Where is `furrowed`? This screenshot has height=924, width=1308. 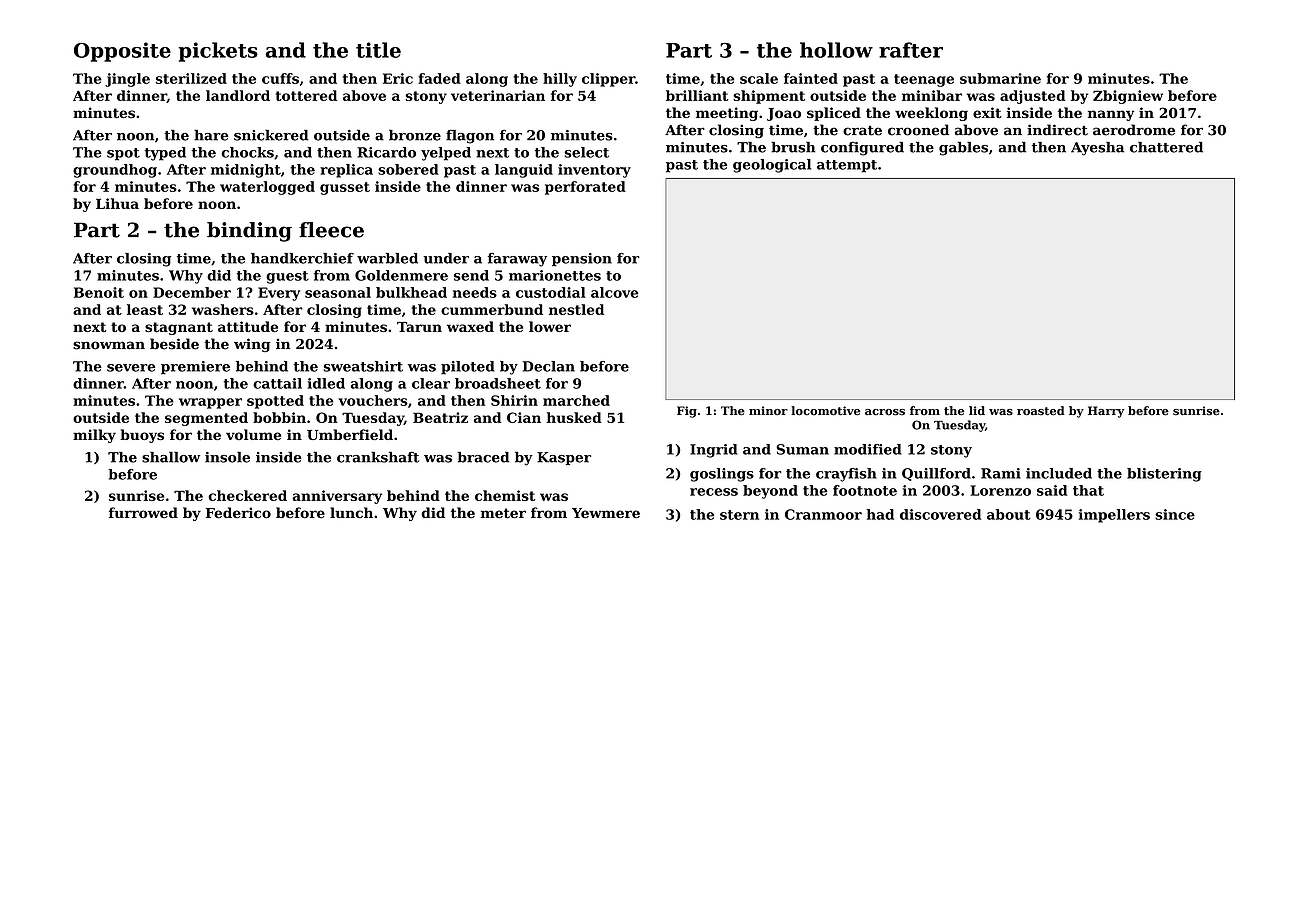 furrowed is located at coordinates (143, 513).
